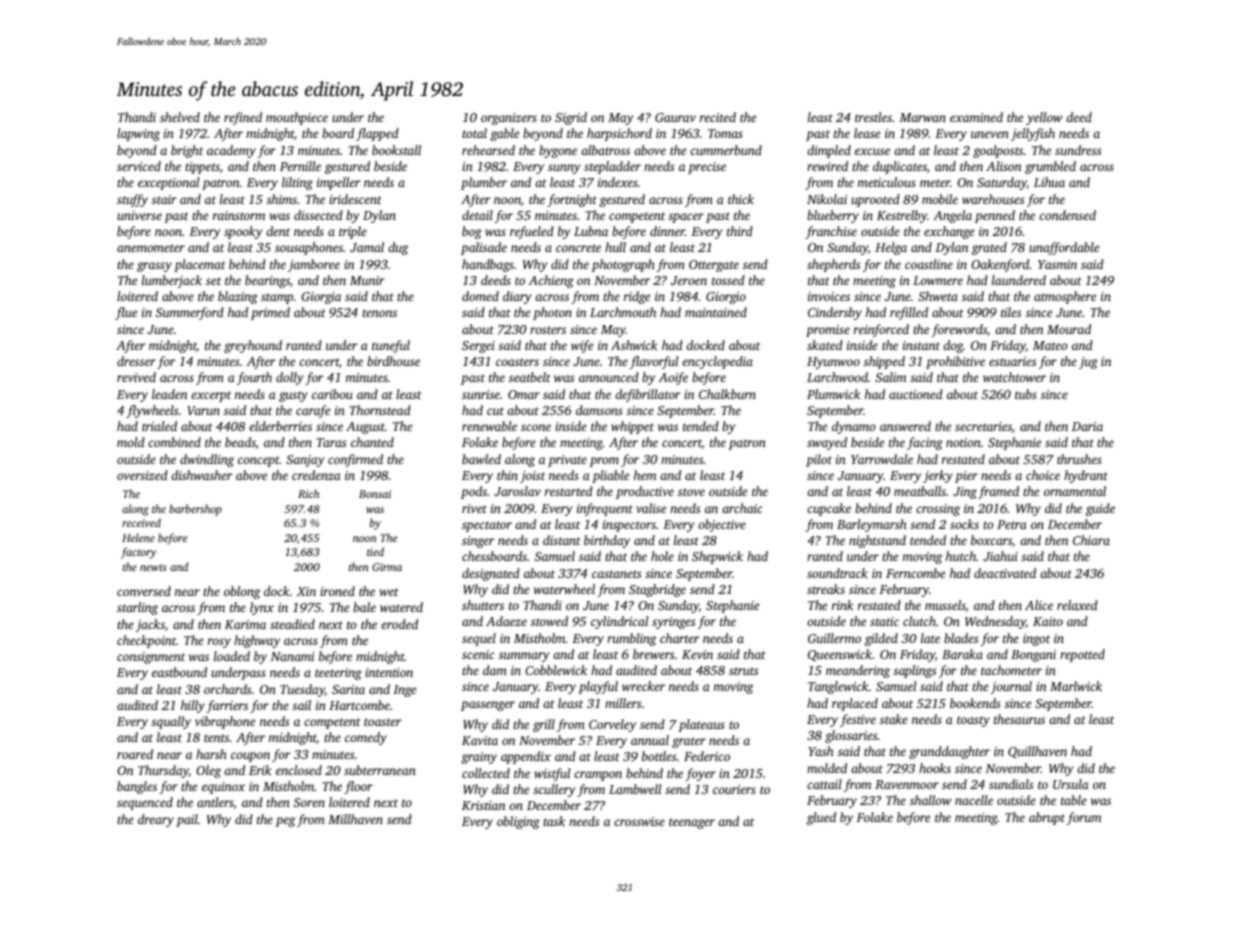 The width and height of the image is (1233, 952). Describe the element at coordinates (180, 117) in the image. I see `shelved` at that location.
